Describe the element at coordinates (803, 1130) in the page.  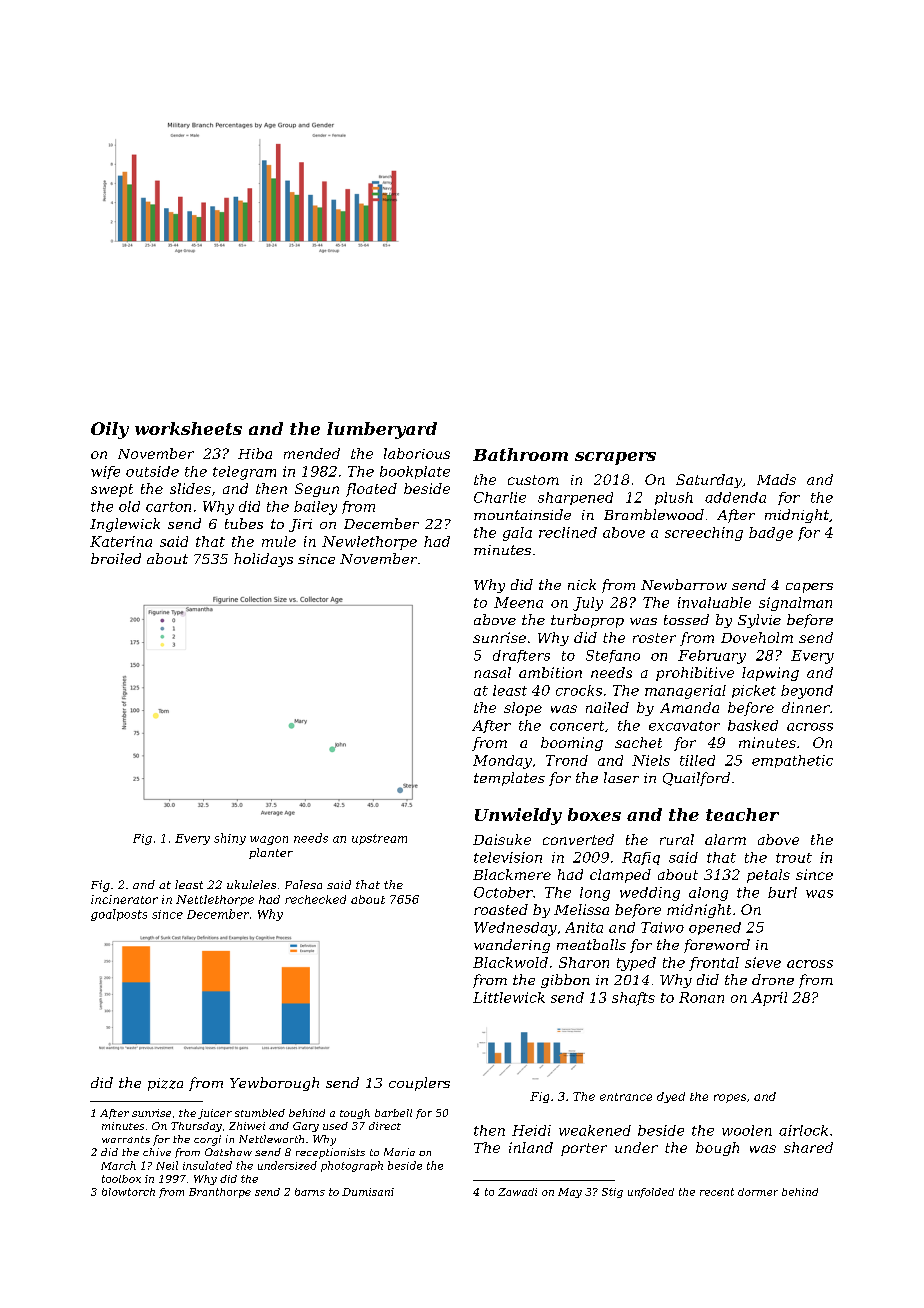
I see `airlock` at that location.
